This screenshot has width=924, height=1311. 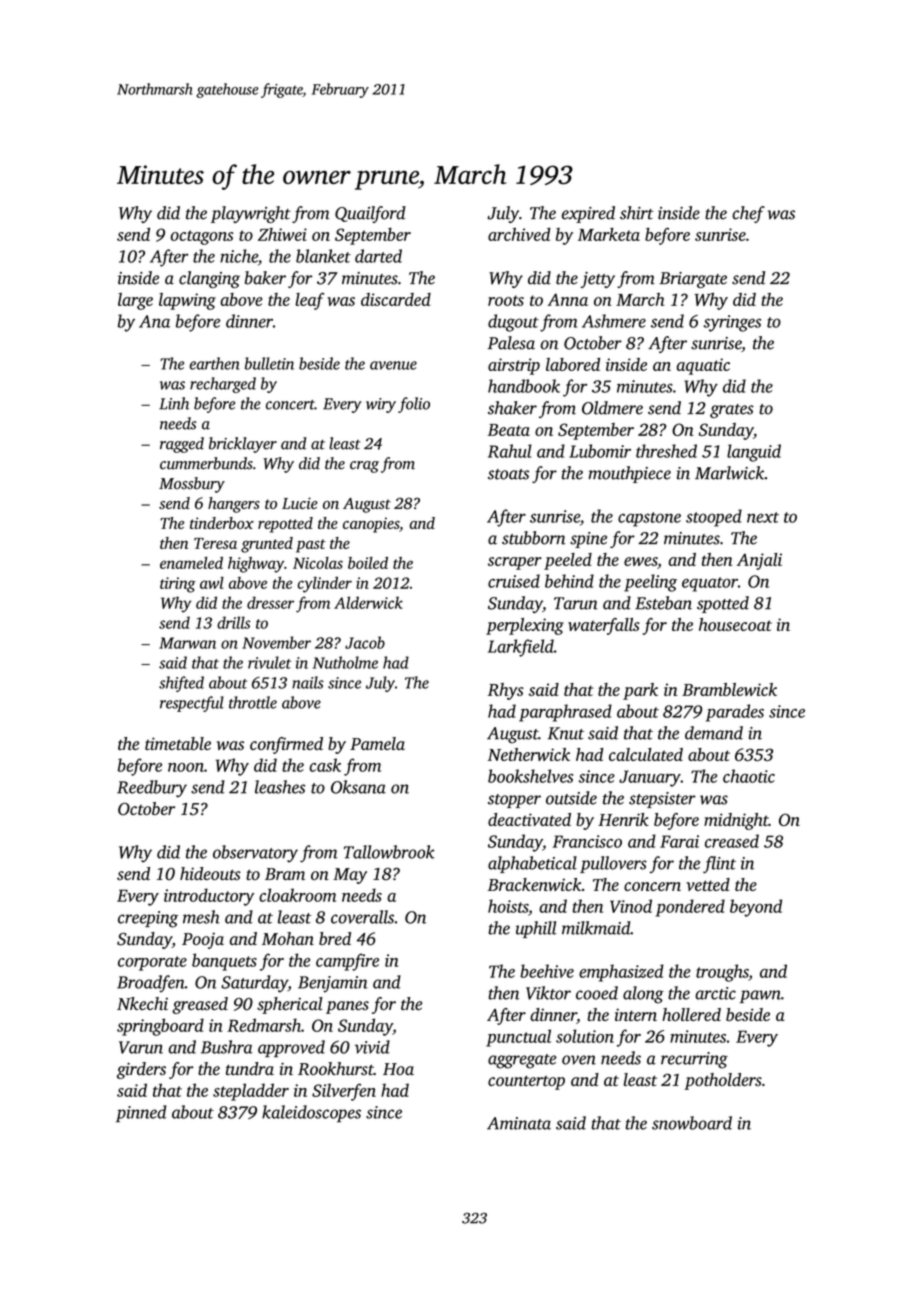 What do you see at coordinates (588, 214) in the screenshot?
I see `expired` at bounding box center [588, 214].
